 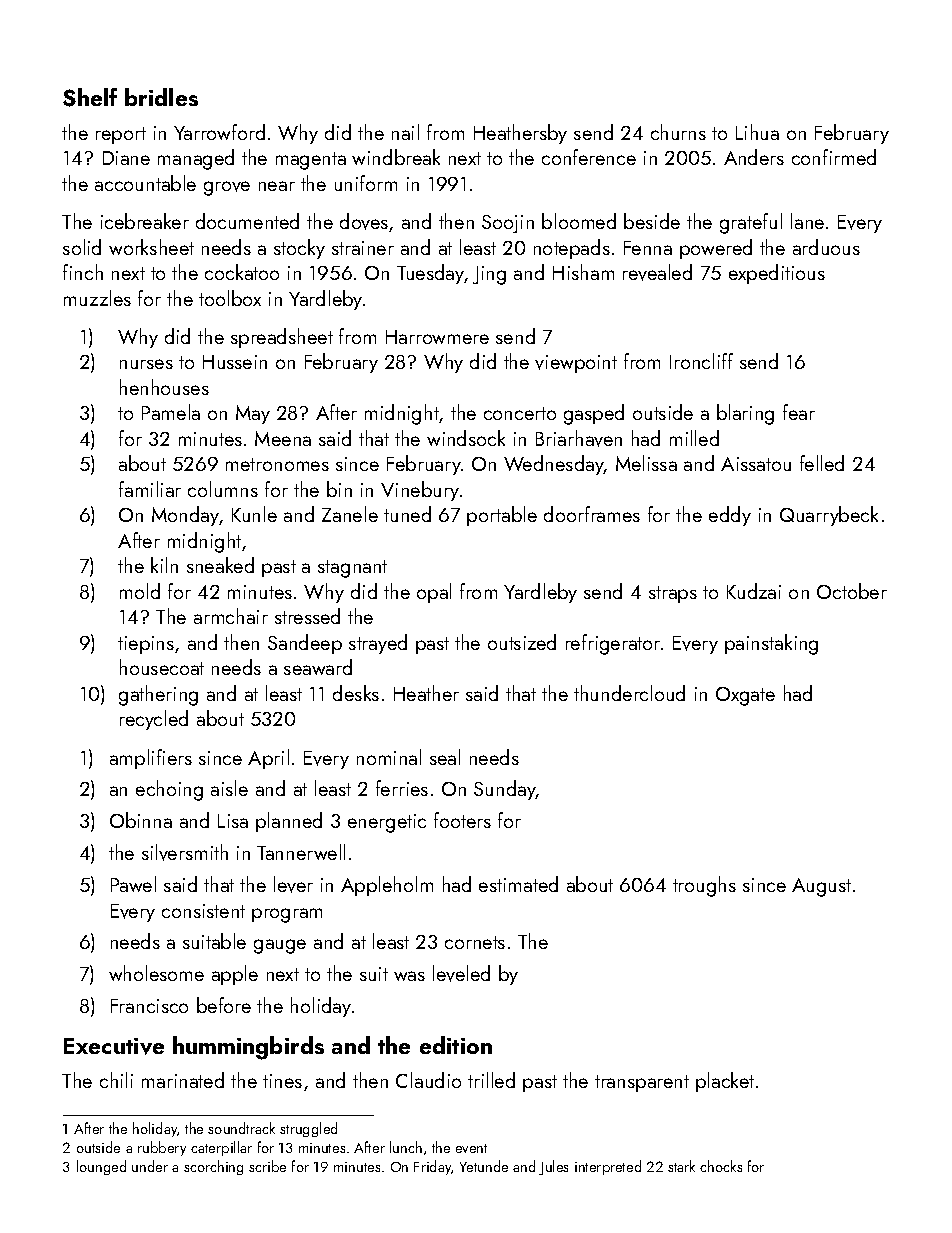 What do you see at coordinates (116, 1080) in the image?
I see `chili` at bounding box center [116, 1080].
